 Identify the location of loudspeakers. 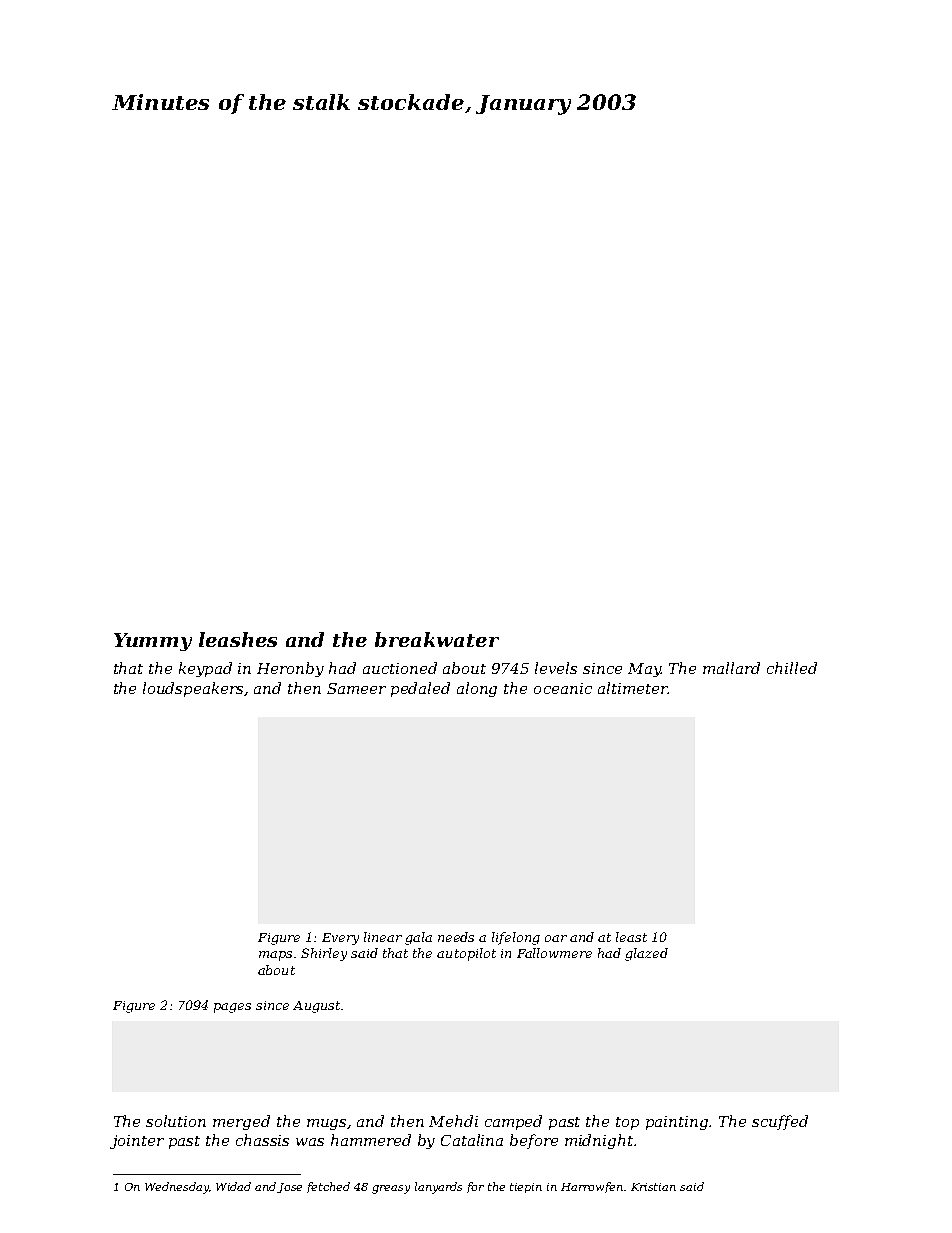
(194, 689).
